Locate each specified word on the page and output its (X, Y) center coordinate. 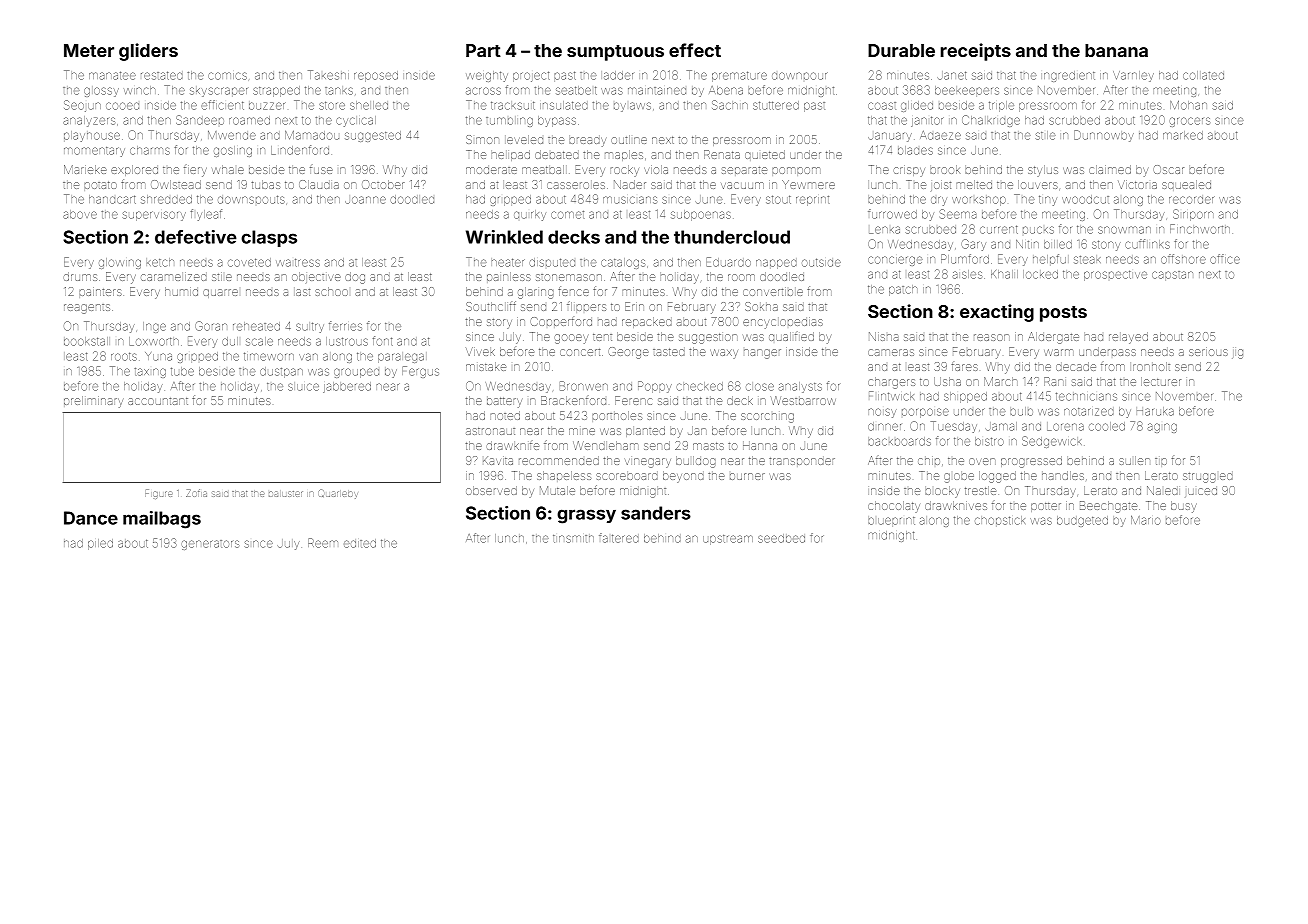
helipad (510, 155)
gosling (233, 151)
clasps (269, 238)
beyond (683, 477)
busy (1183, 507)
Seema (958, 214)
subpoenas (701, 215)
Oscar (1168, 169)
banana (1116, 50)
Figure (159, 494)
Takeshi (328, 75)
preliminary (93, 402)
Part (483, 50)
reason (992, 337)
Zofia (196, 493)
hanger (762, 354)
